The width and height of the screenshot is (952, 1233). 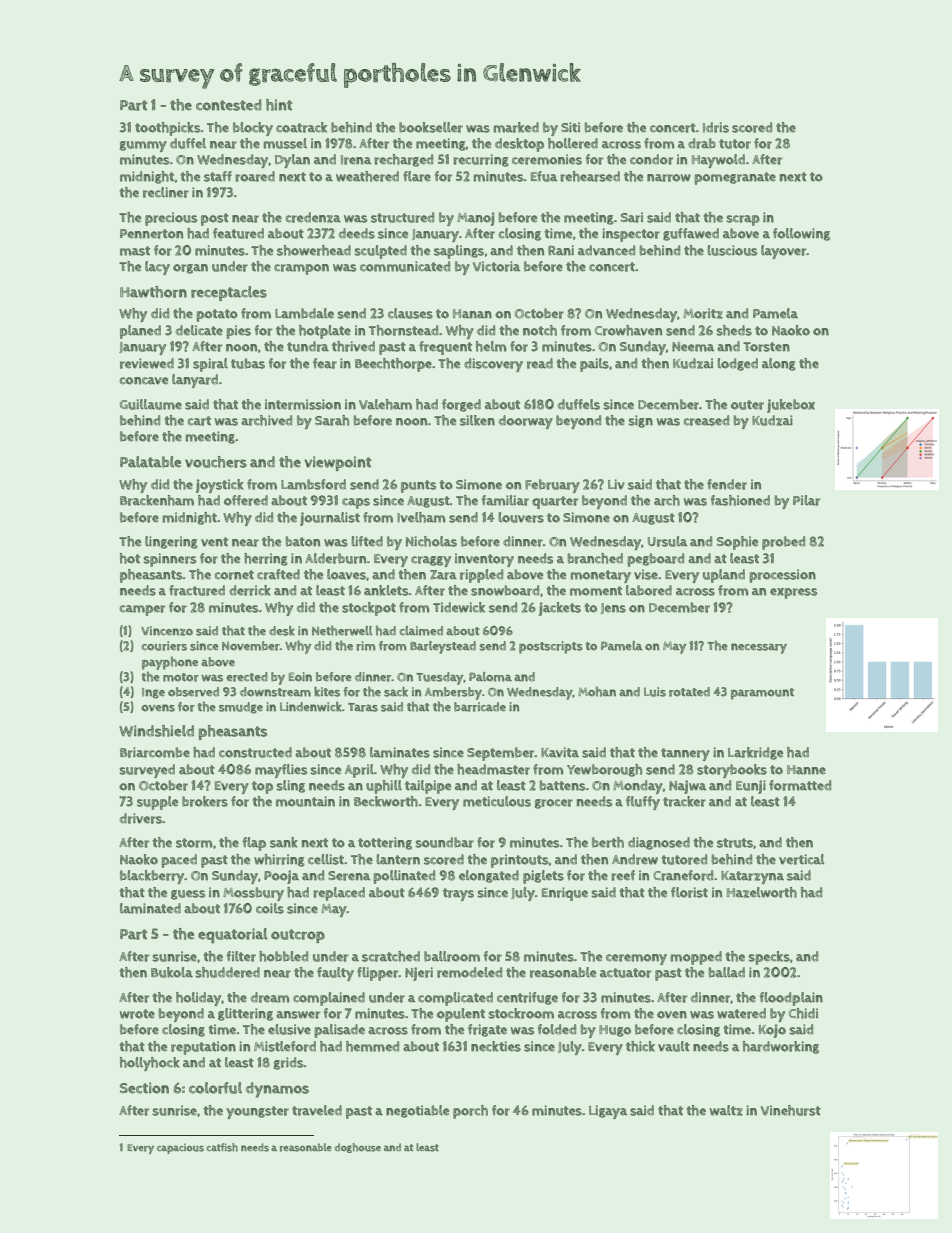 I want to click on Katarzyna, so click(x=752, y=877).
